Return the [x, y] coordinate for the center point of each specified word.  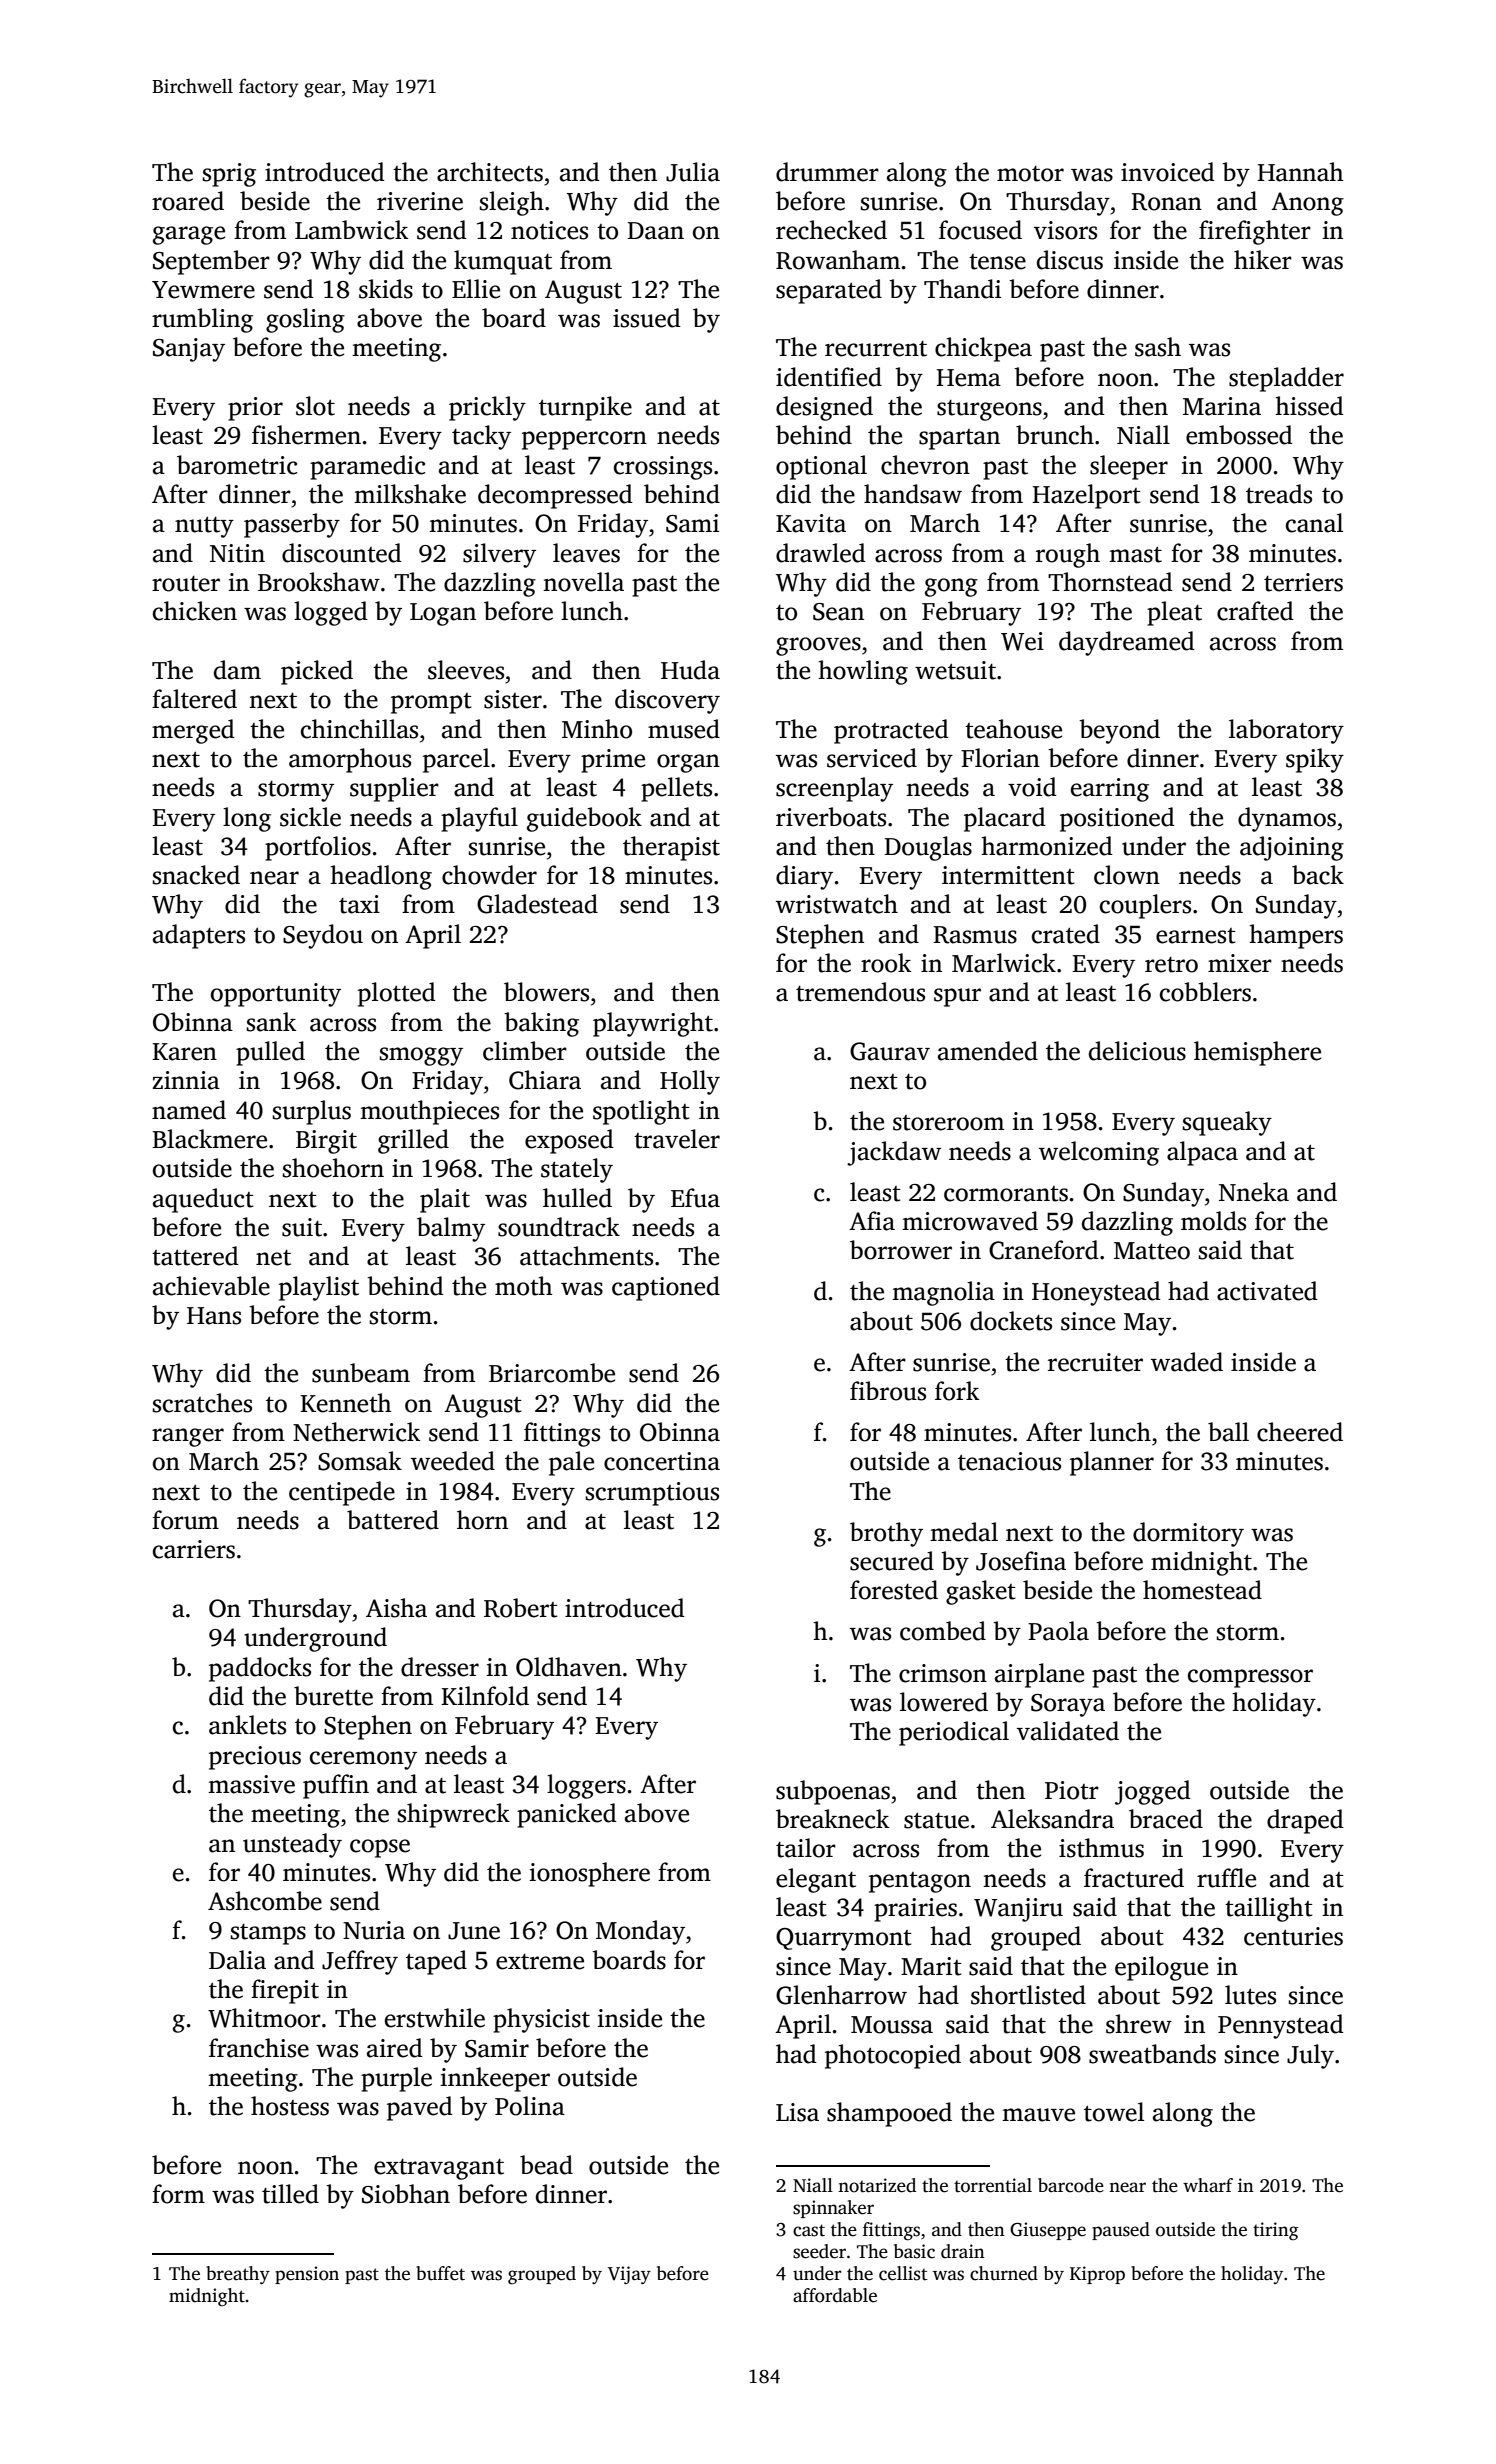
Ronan [1166, 202]
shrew [1139, 2024]
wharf [1208, 2185]
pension [307, 2275]
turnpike [585, 408]
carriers [194, 1549]
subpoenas [833, 1792]
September [211, 262]
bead [546, 2165]
